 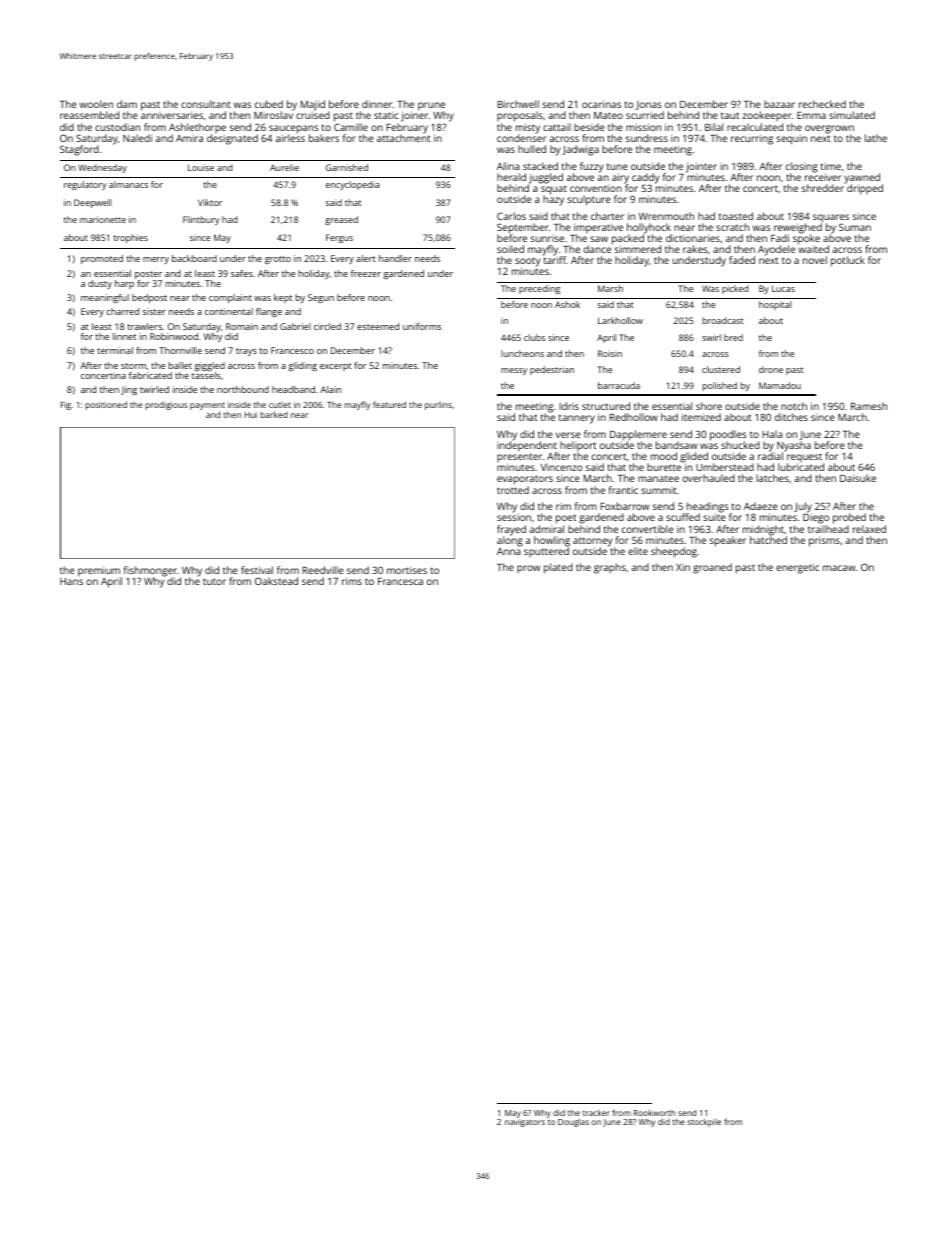 I want to click on Francesca, so click(x=400, y=581).
